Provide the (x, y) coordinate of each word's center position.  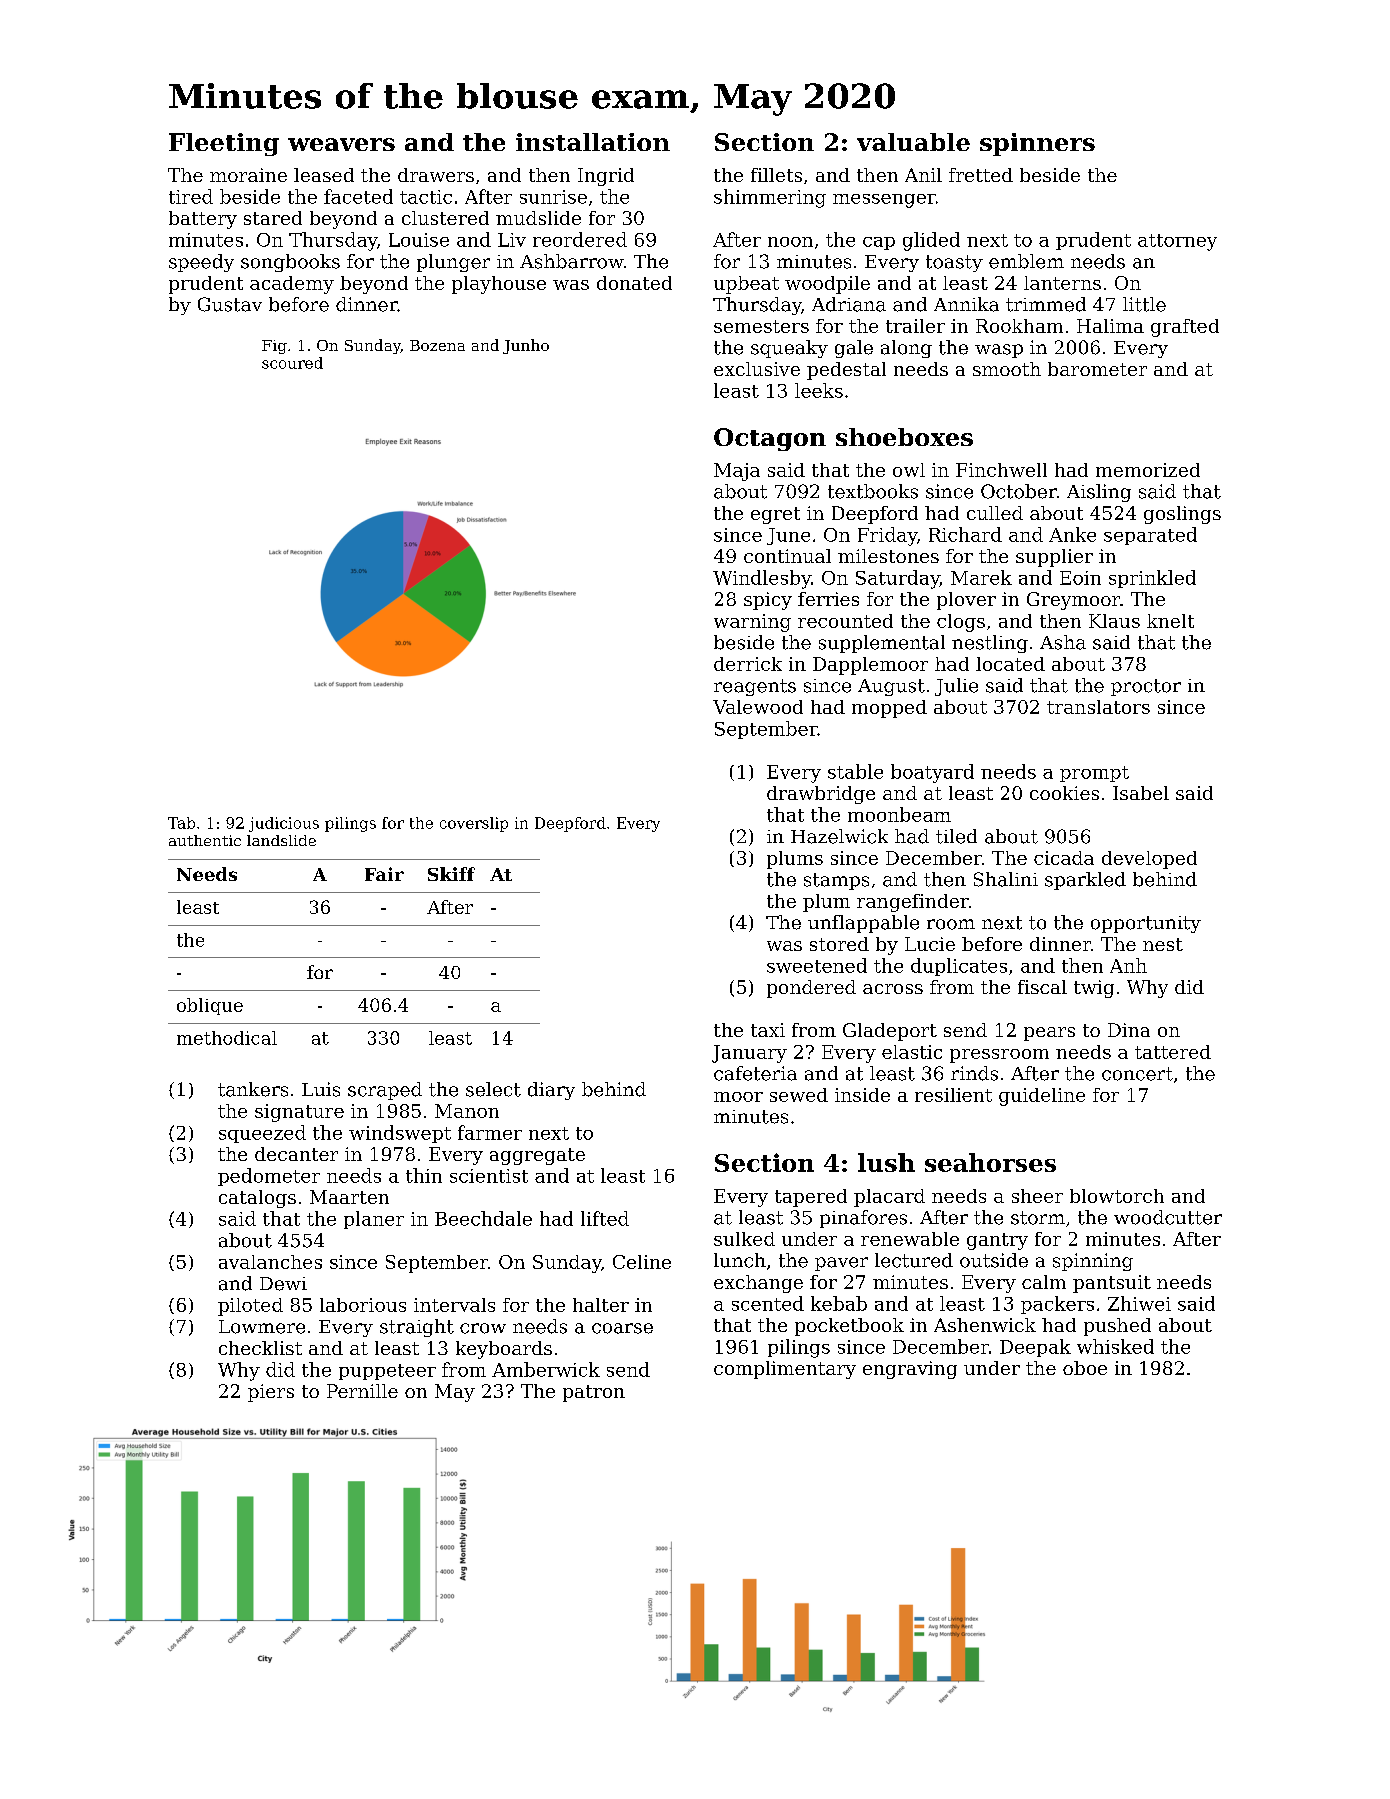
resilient (953, 1095)
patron (594, 1393)
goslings (1182, 515)
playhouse (499, 285)
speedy (201, 263)
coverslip (474, 824)
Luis (321, 1089)
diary (551, 1091)
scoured (292, 363)
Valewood (758, 707)
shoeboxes (904, 437)
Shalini (1006, 879)
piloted (250, 1307)
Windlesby (762, 579)
